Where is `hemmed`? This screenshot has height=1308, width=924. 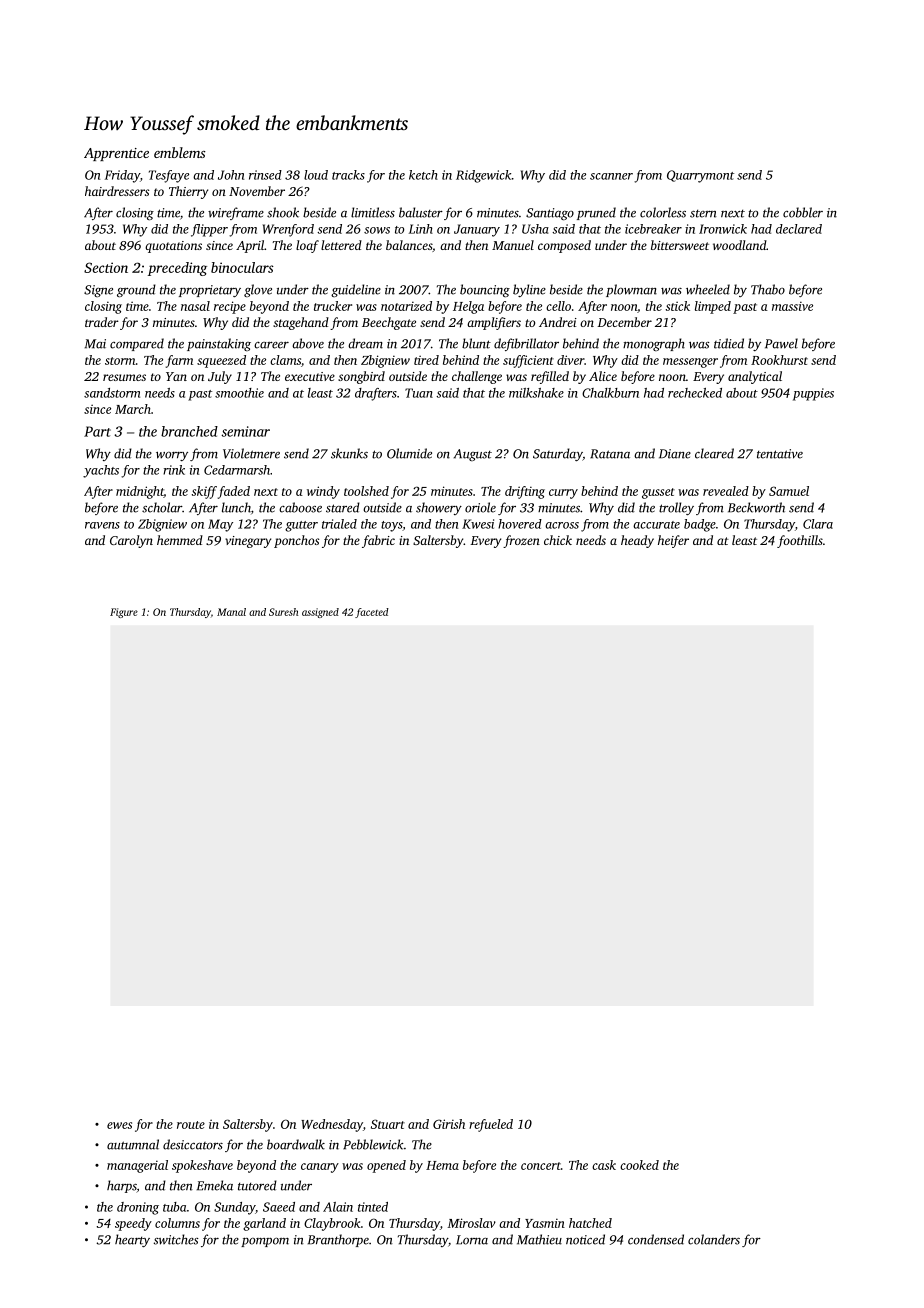 hemmed is located at coordinates (180, 540).
